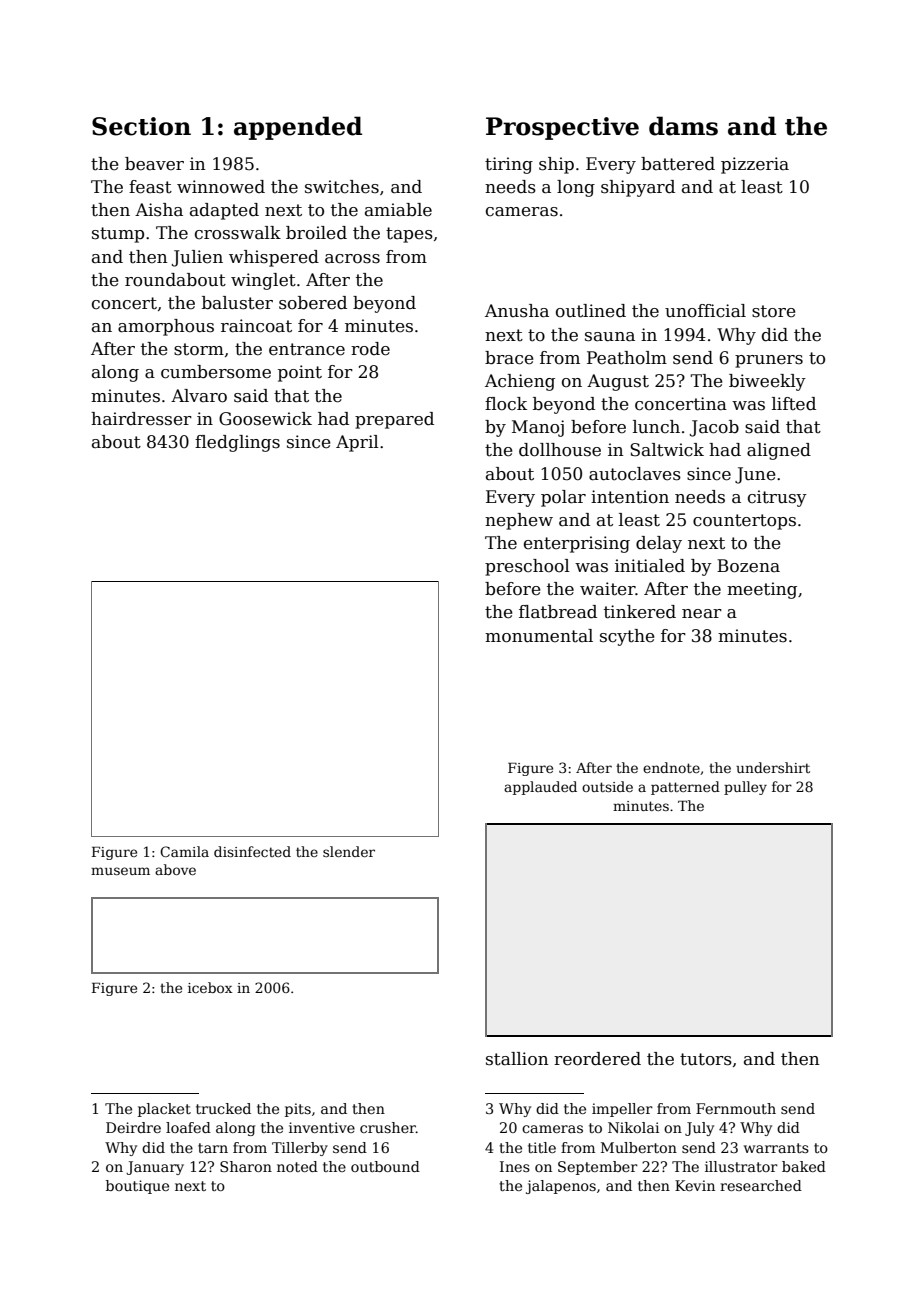 The width and height of the screenshot is (924, 1314). What do you see at coordinates (683, 126) in the screenshot?
I see `dams` at bounding box center [683, 126].
